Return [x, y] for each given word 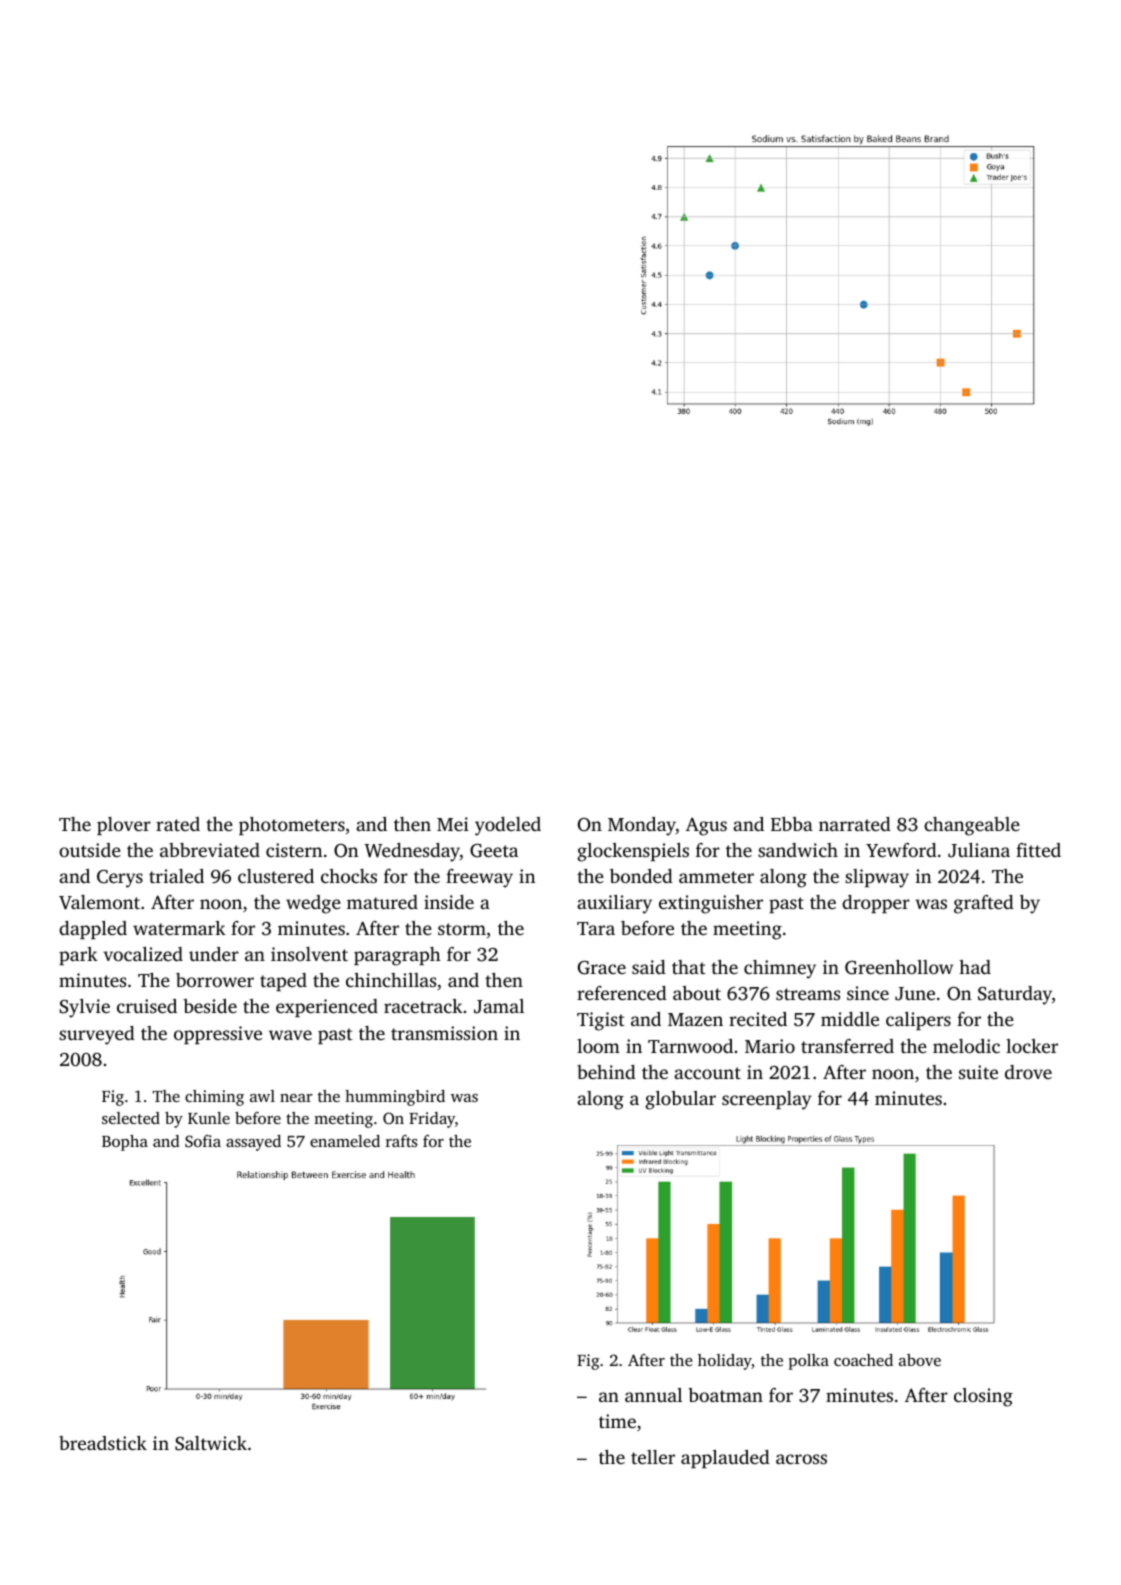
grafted [984, 904]
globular [680, 1100]
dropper [876, 904]
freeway [479, 878]
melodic [966, 1046]
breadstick [103, 1443]
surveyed [97, 1035]
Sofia [203, 1141]
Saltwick [211, 1443]
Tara [596, 928]
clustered [276, 876]
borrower [215, 980]
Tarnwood [690, 1046]
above [920, 1360]
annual [653, 1395]
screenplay [767, 1100]
